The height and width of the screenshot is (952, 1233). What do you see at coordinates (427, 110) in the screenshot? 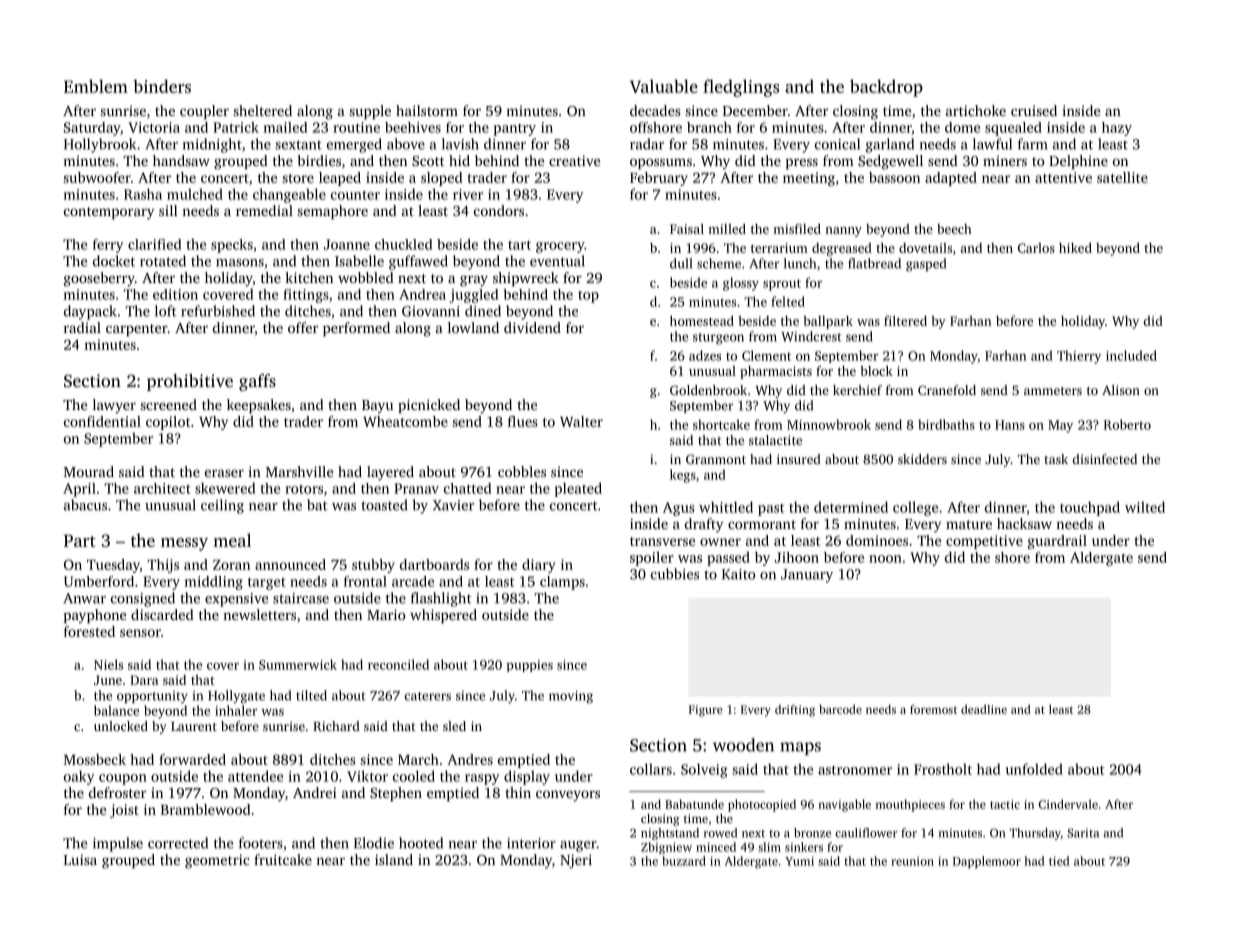
I see `hailstorm` at bounding box center [427, 110].
